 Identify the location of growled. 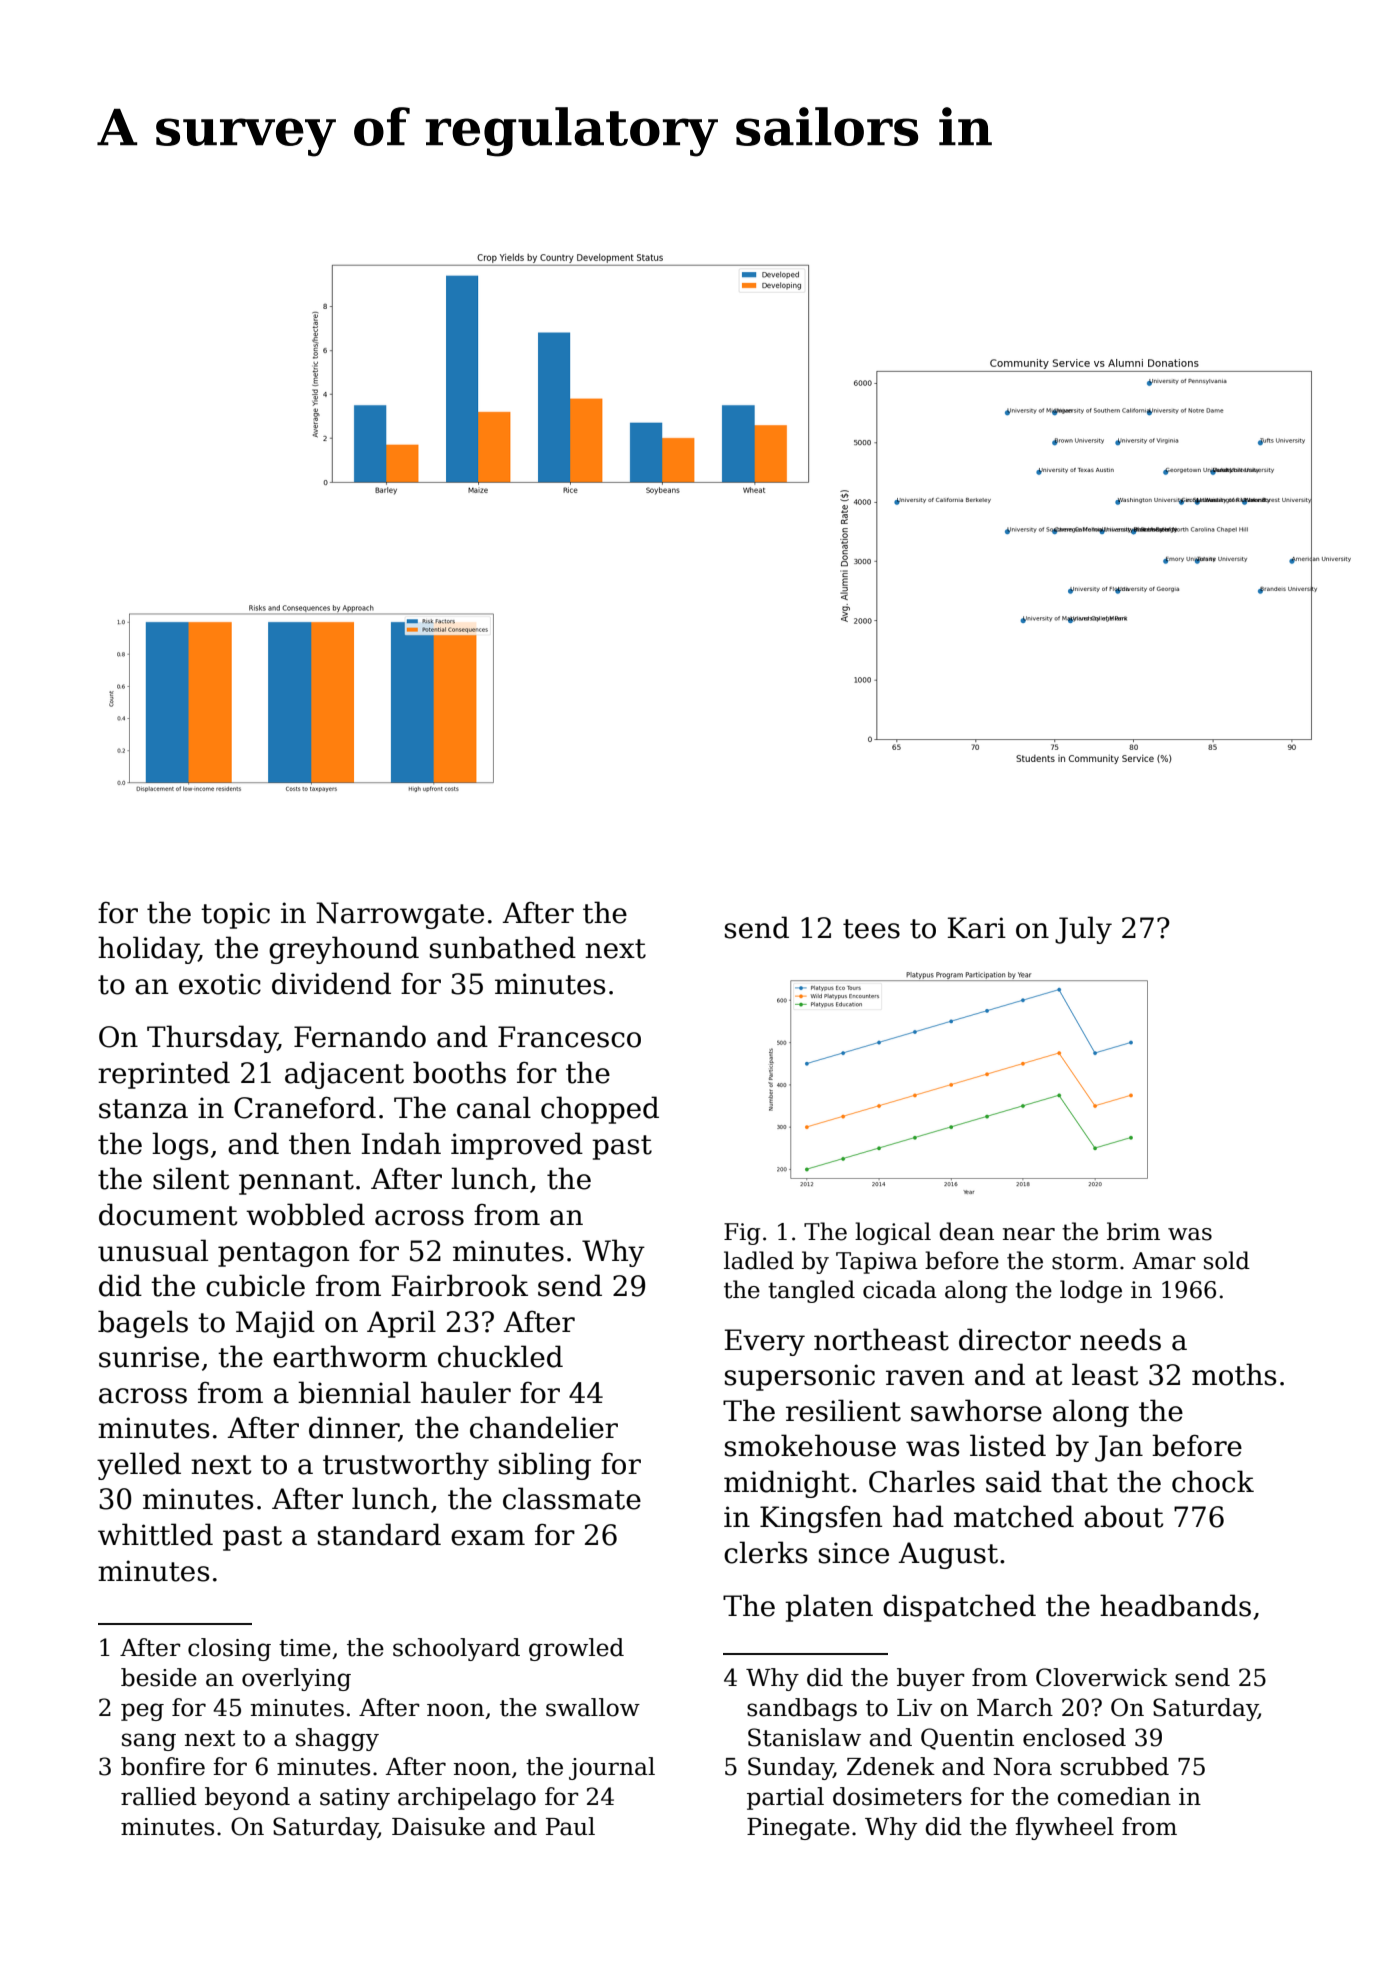
(576, 1649).
